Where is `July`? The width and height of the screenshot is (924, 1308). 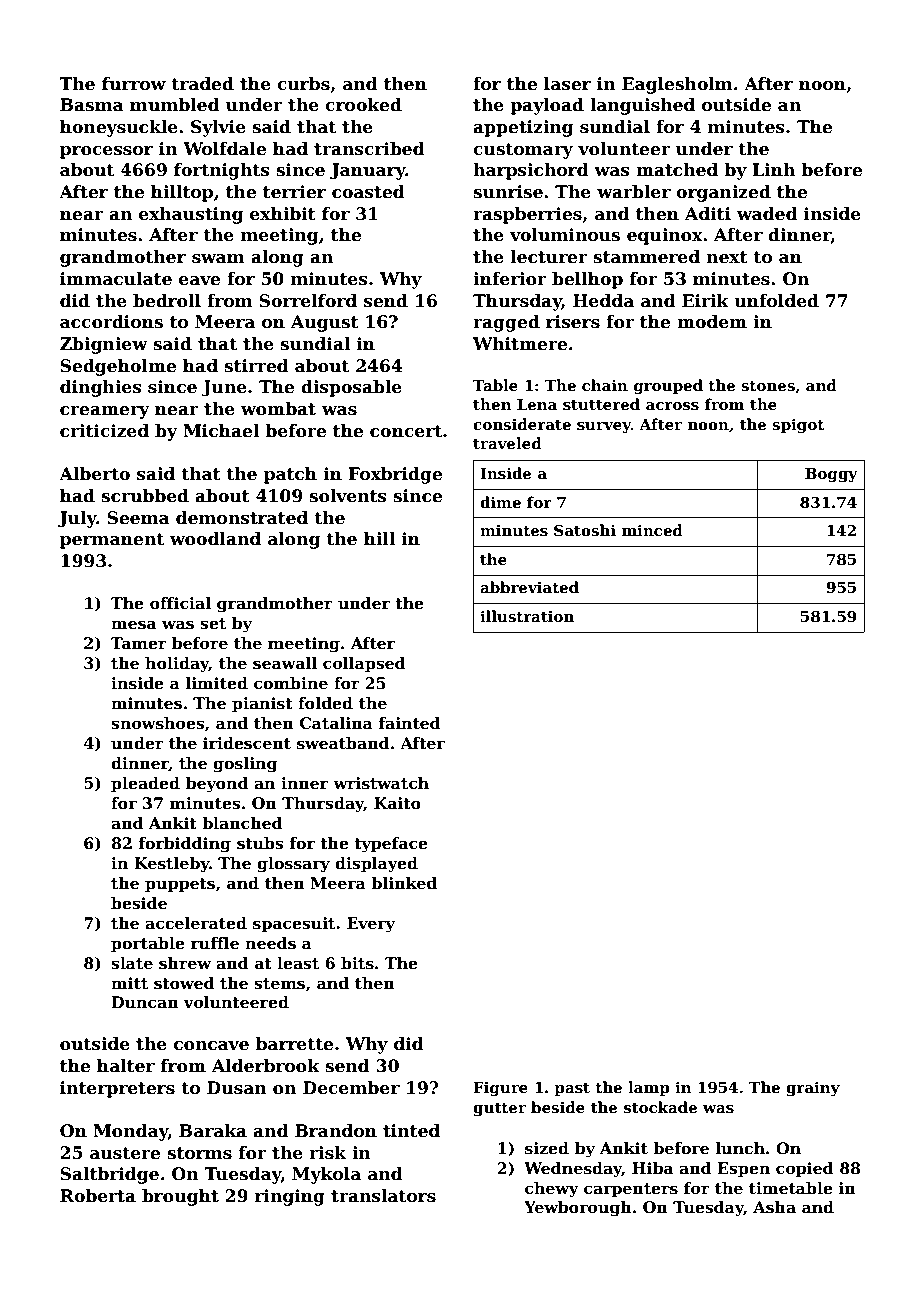 July is located at coordinates (77, 519).
